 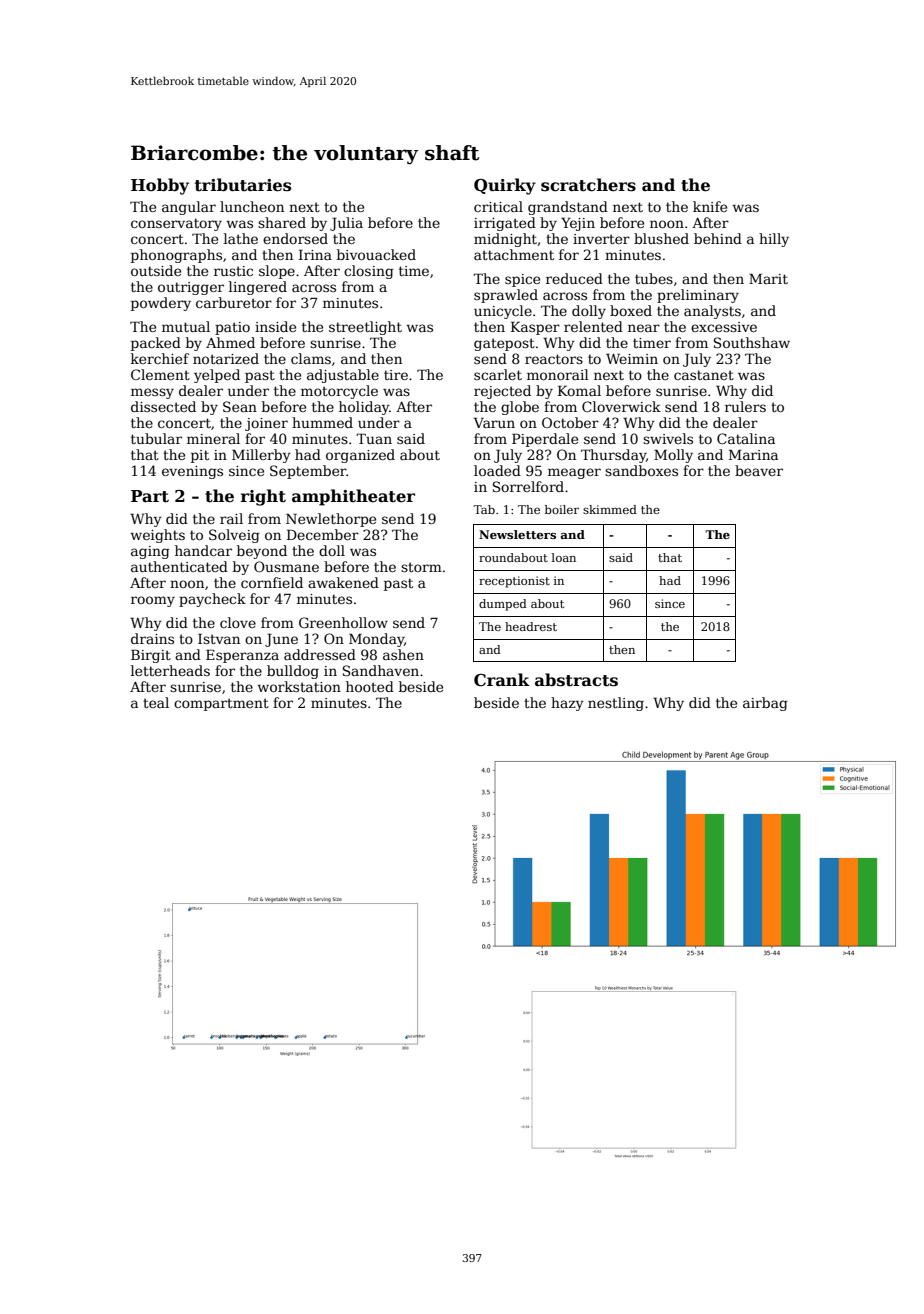 What do you see at coordinates (156, 344) in the document?
I see `packed` at bounding box center [156, 344].
